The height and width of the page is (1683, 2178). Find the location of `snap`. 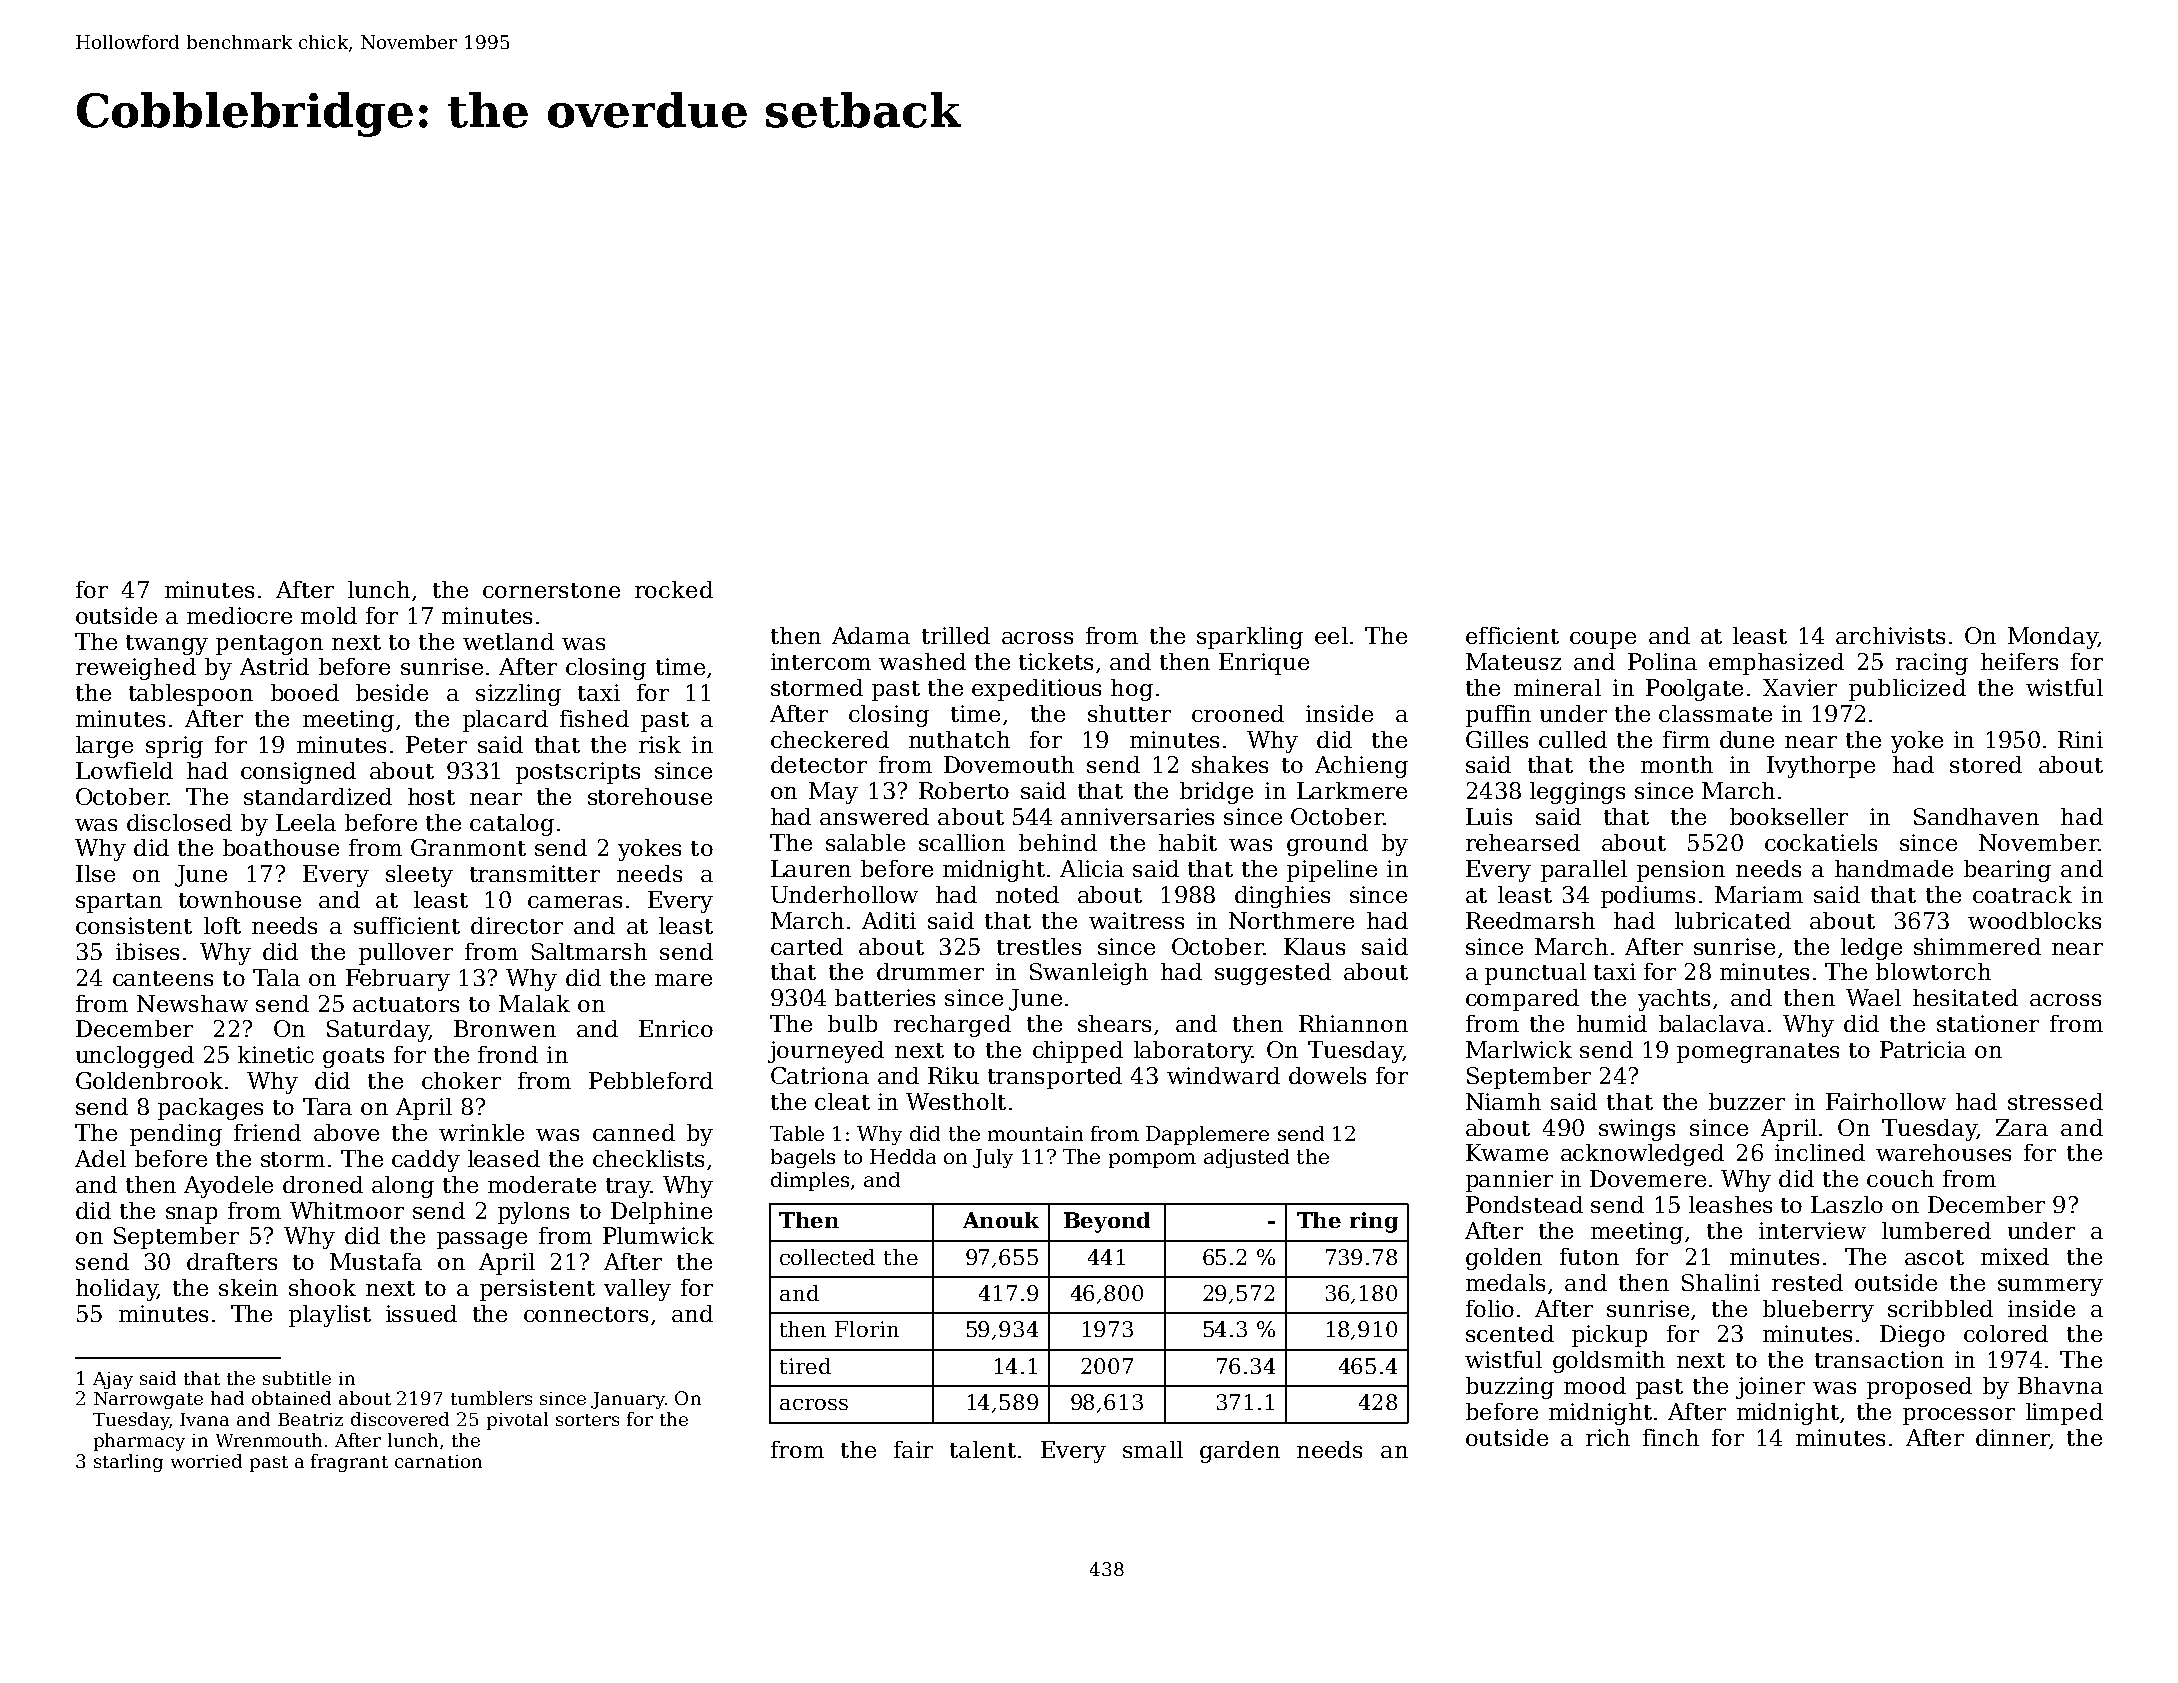

snap is located at coordinates (191, 1215).
